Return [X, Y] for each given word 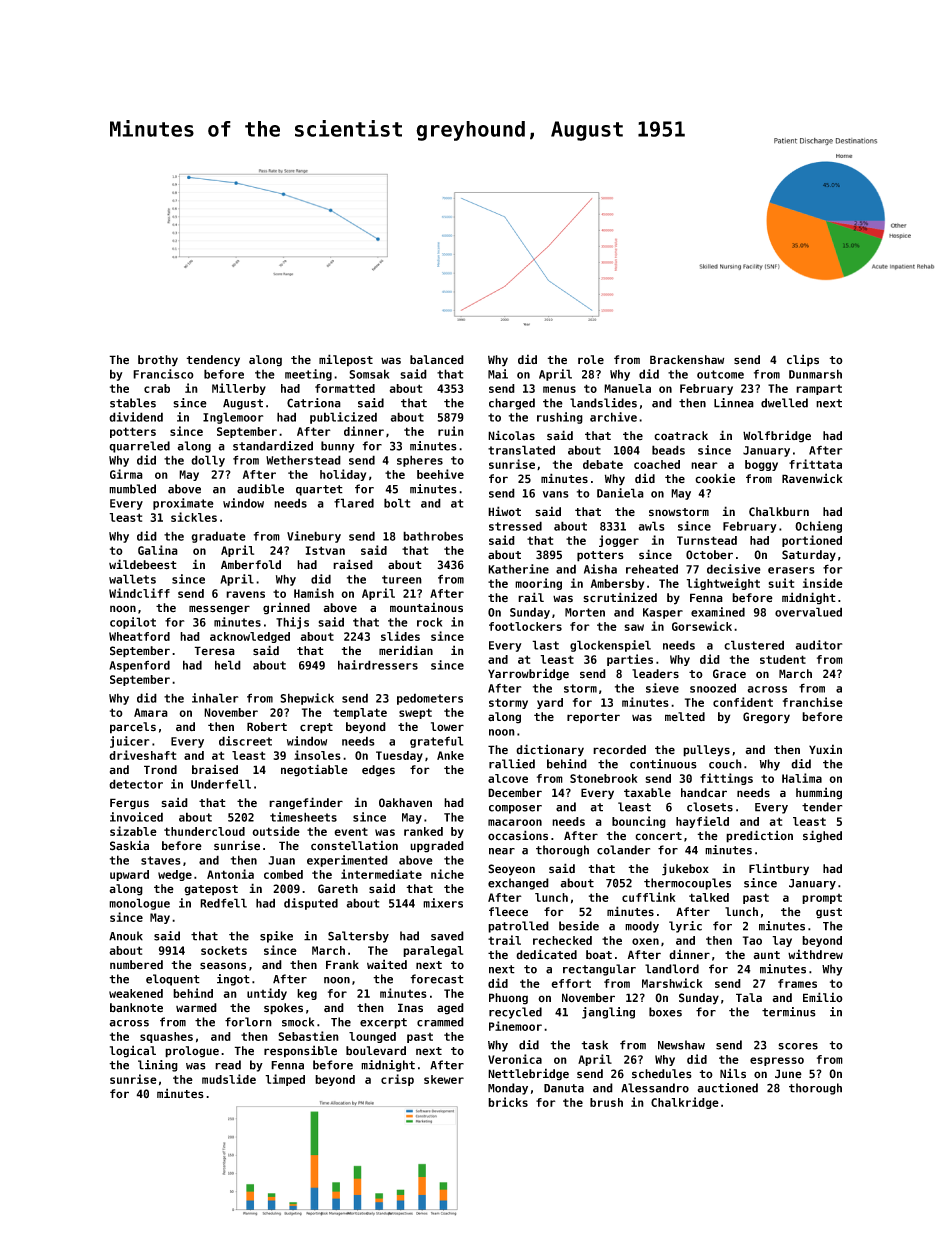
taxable [647, 793]
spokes [283, 1009]
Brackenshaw [687, 360]
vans [556, 494]
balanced [437, 360]
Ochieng [818, 527]
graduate [218, 537]
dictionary [550, 750]
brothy [158, 361]
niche [447, 874]
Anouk [126, 936]
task [594, 1045]
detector [136, 784]
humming [819, 793]
